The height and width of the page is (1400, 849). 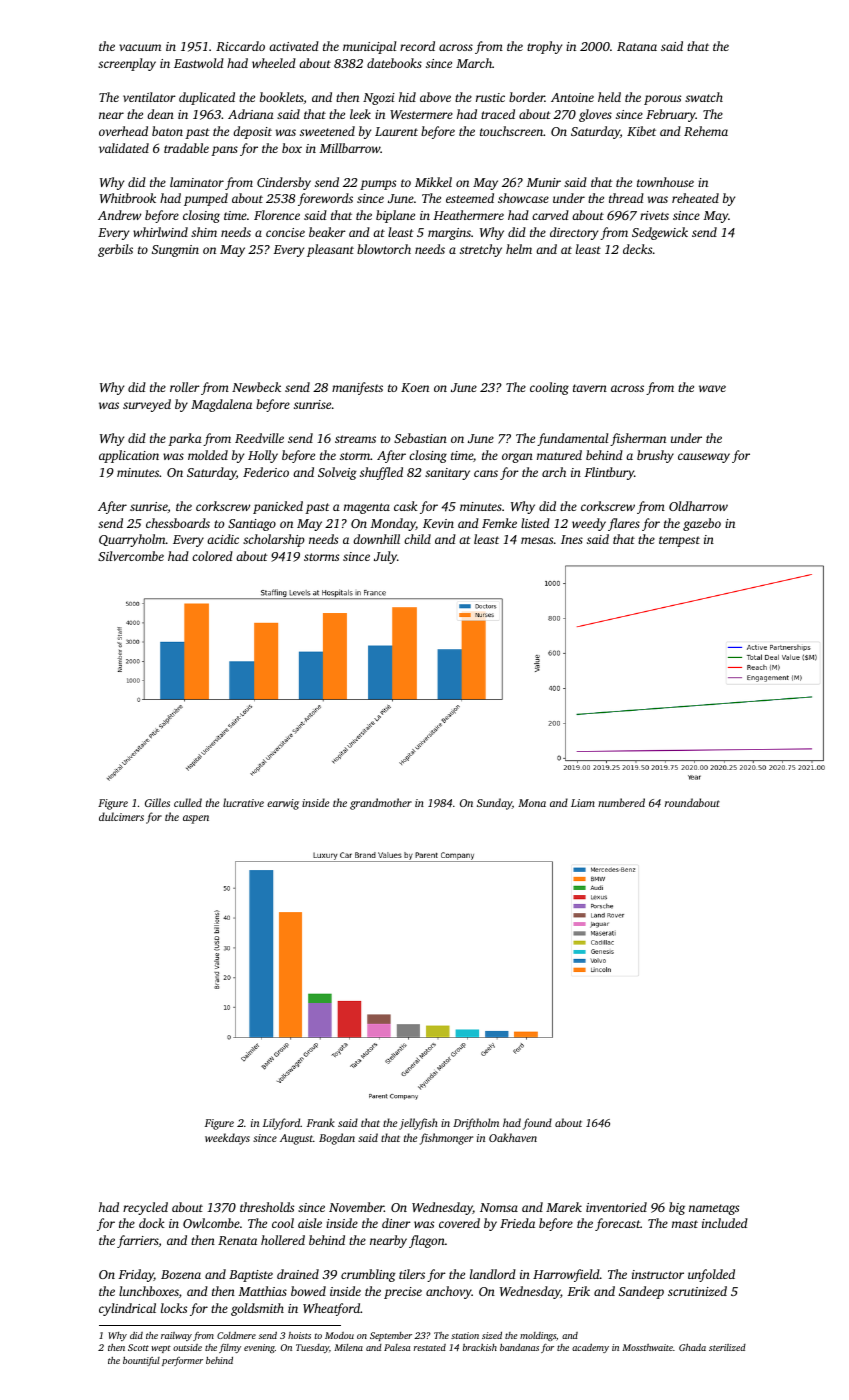 I want to click on hollered, so click(x=283, y=1240).
